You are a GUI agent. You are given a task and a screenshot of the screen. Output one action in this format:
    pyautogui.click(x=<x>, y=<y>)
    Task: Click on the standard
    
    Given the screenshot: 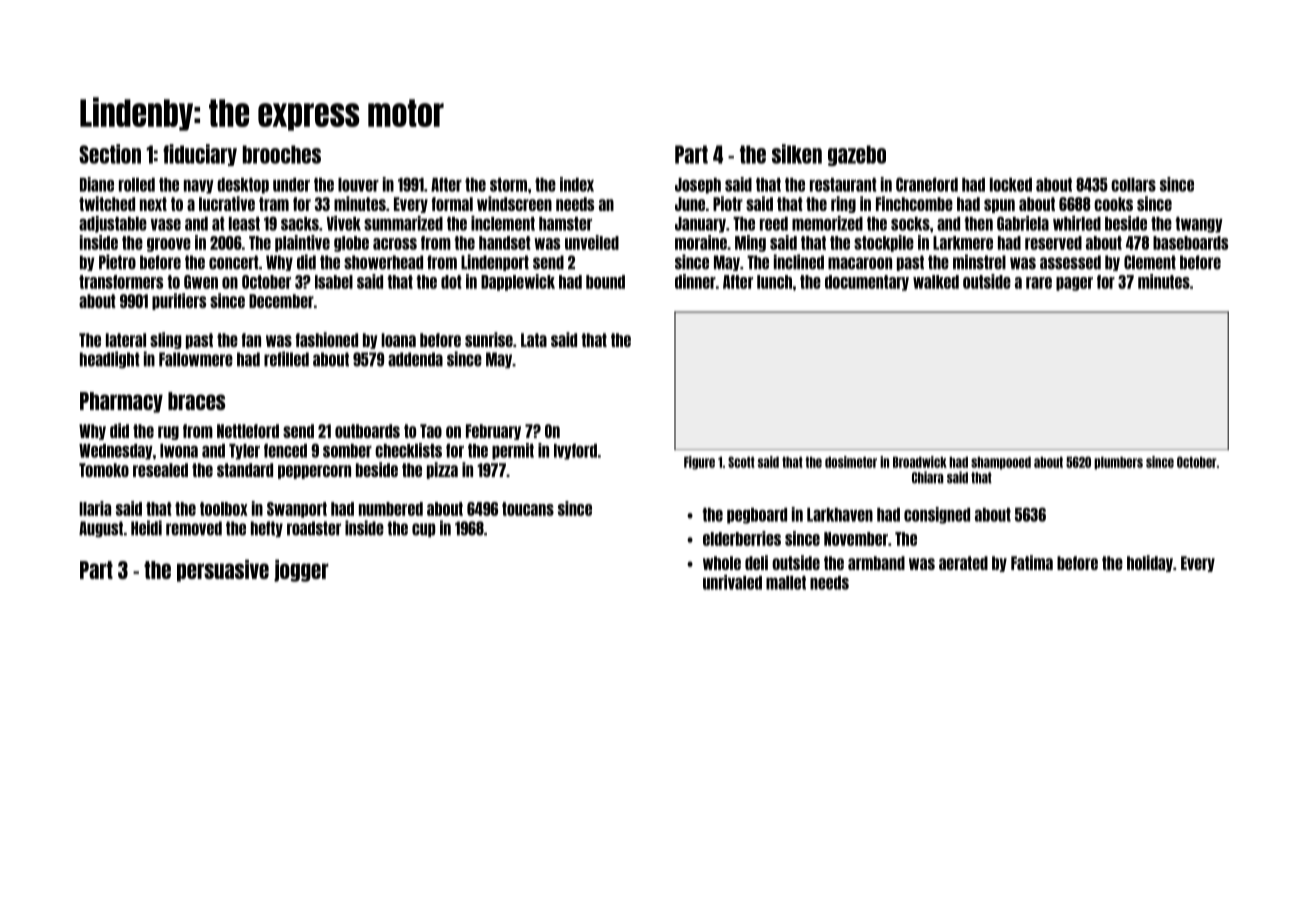 What is the action you would take?
    pyautogui.click(x=245, y=470)
